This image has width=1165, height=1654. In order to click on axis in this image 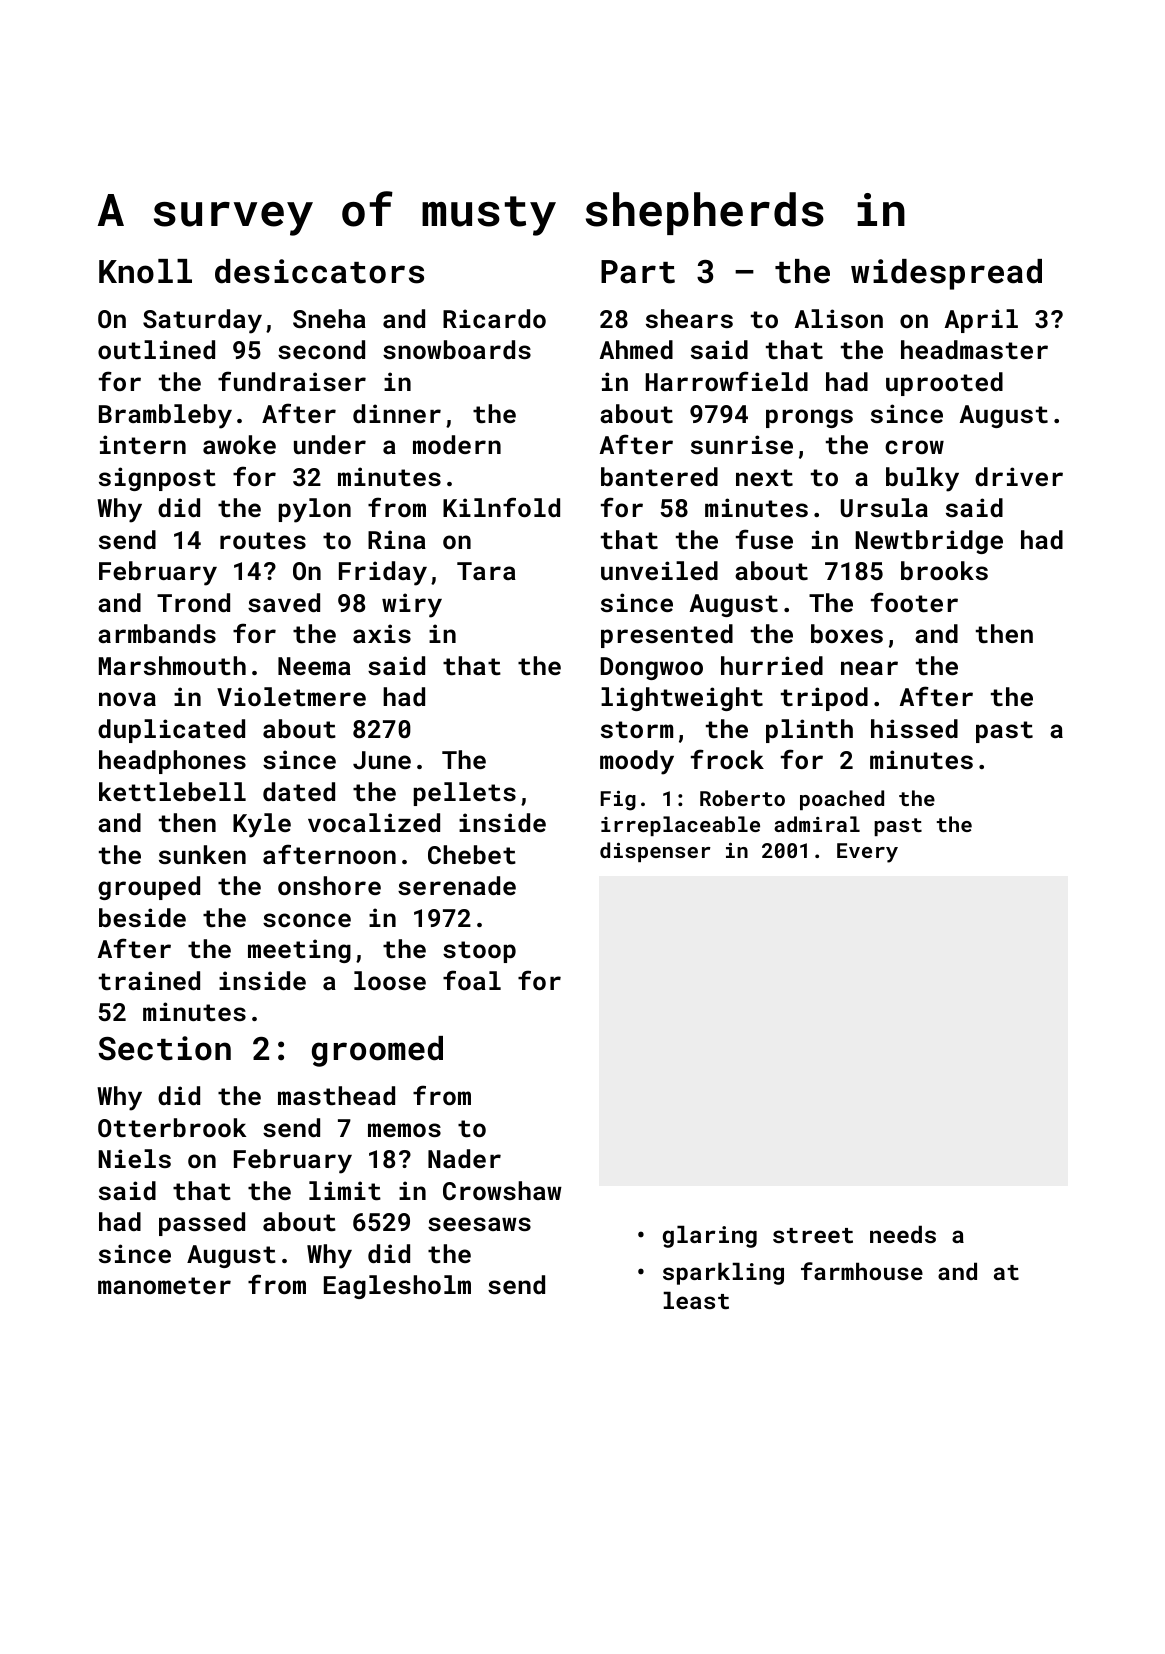, I will do `click(382, 633)`.
